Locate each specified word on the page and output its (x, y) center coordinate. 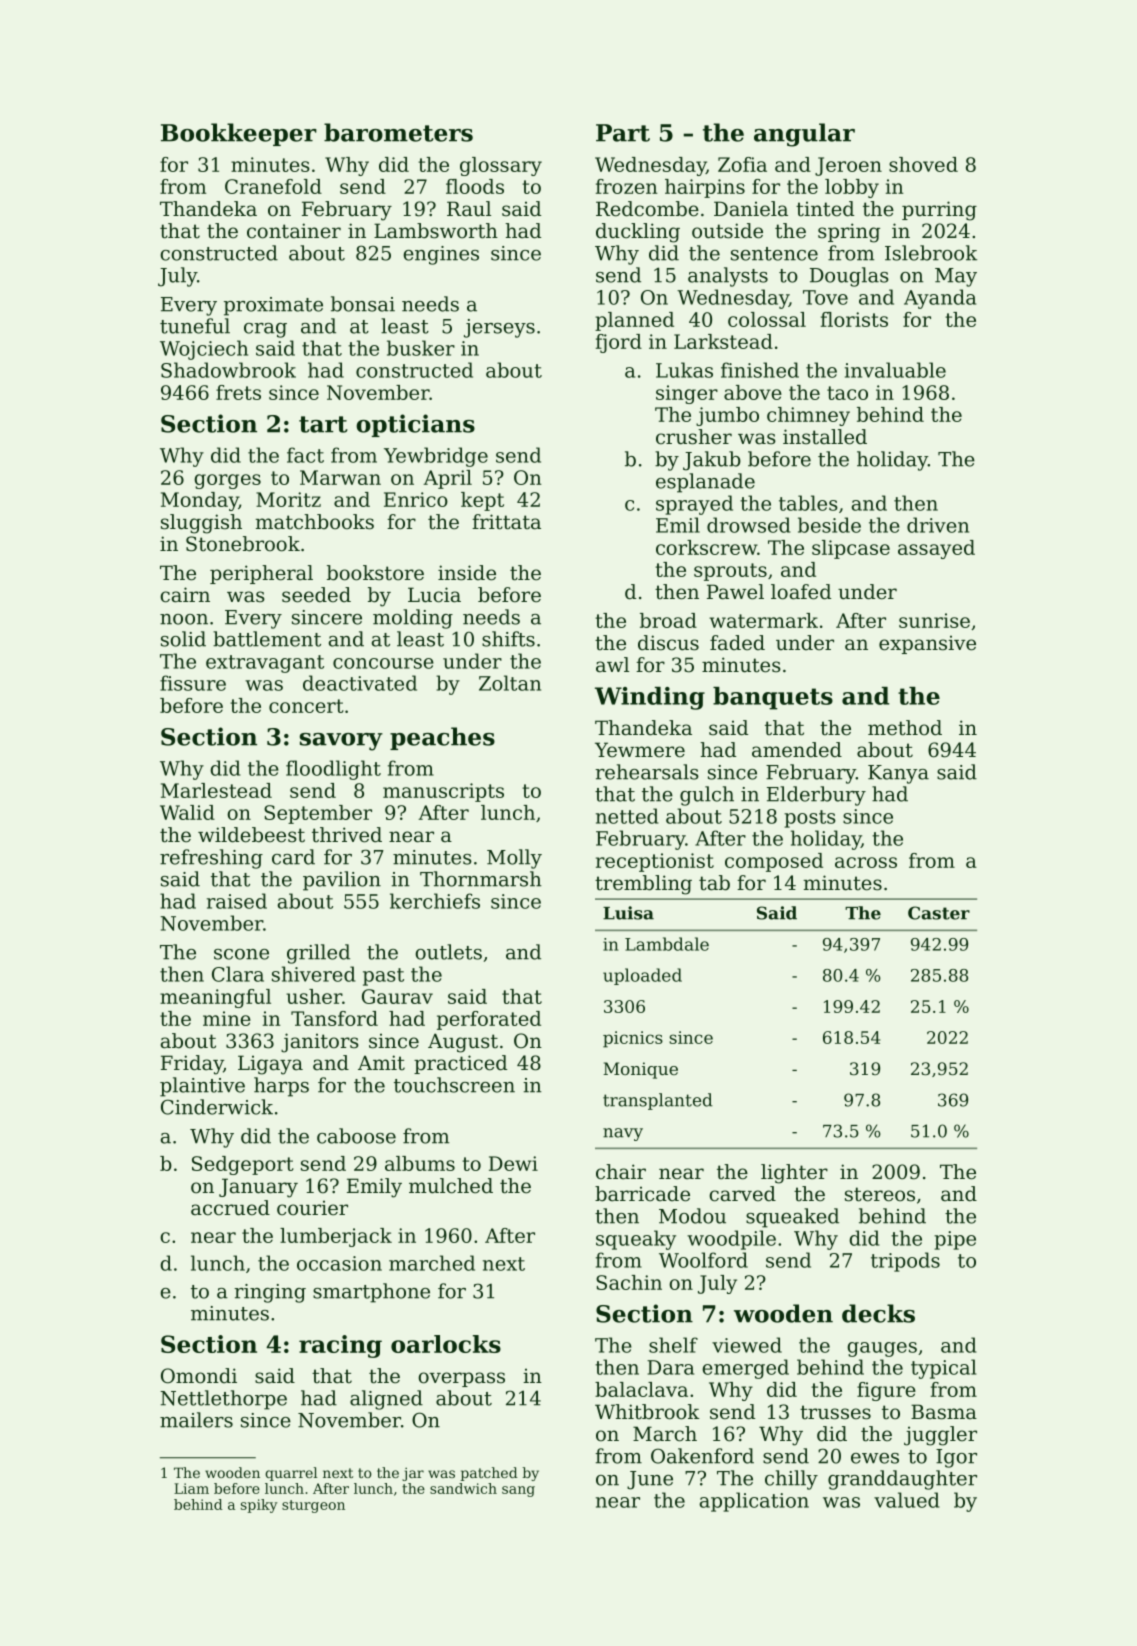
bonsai (363, 304)
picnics (633, 1039)
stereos (880, 1194)
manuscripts (443, 792)
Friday (192, 1065)
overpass (461, 1379)
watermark (763, 620)
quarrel (291, 1474)
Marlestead (216, 790)
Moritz (288, 499)
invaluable (895, 370)
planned (634, 321)
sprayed (694, 505)
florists (854, 319)
